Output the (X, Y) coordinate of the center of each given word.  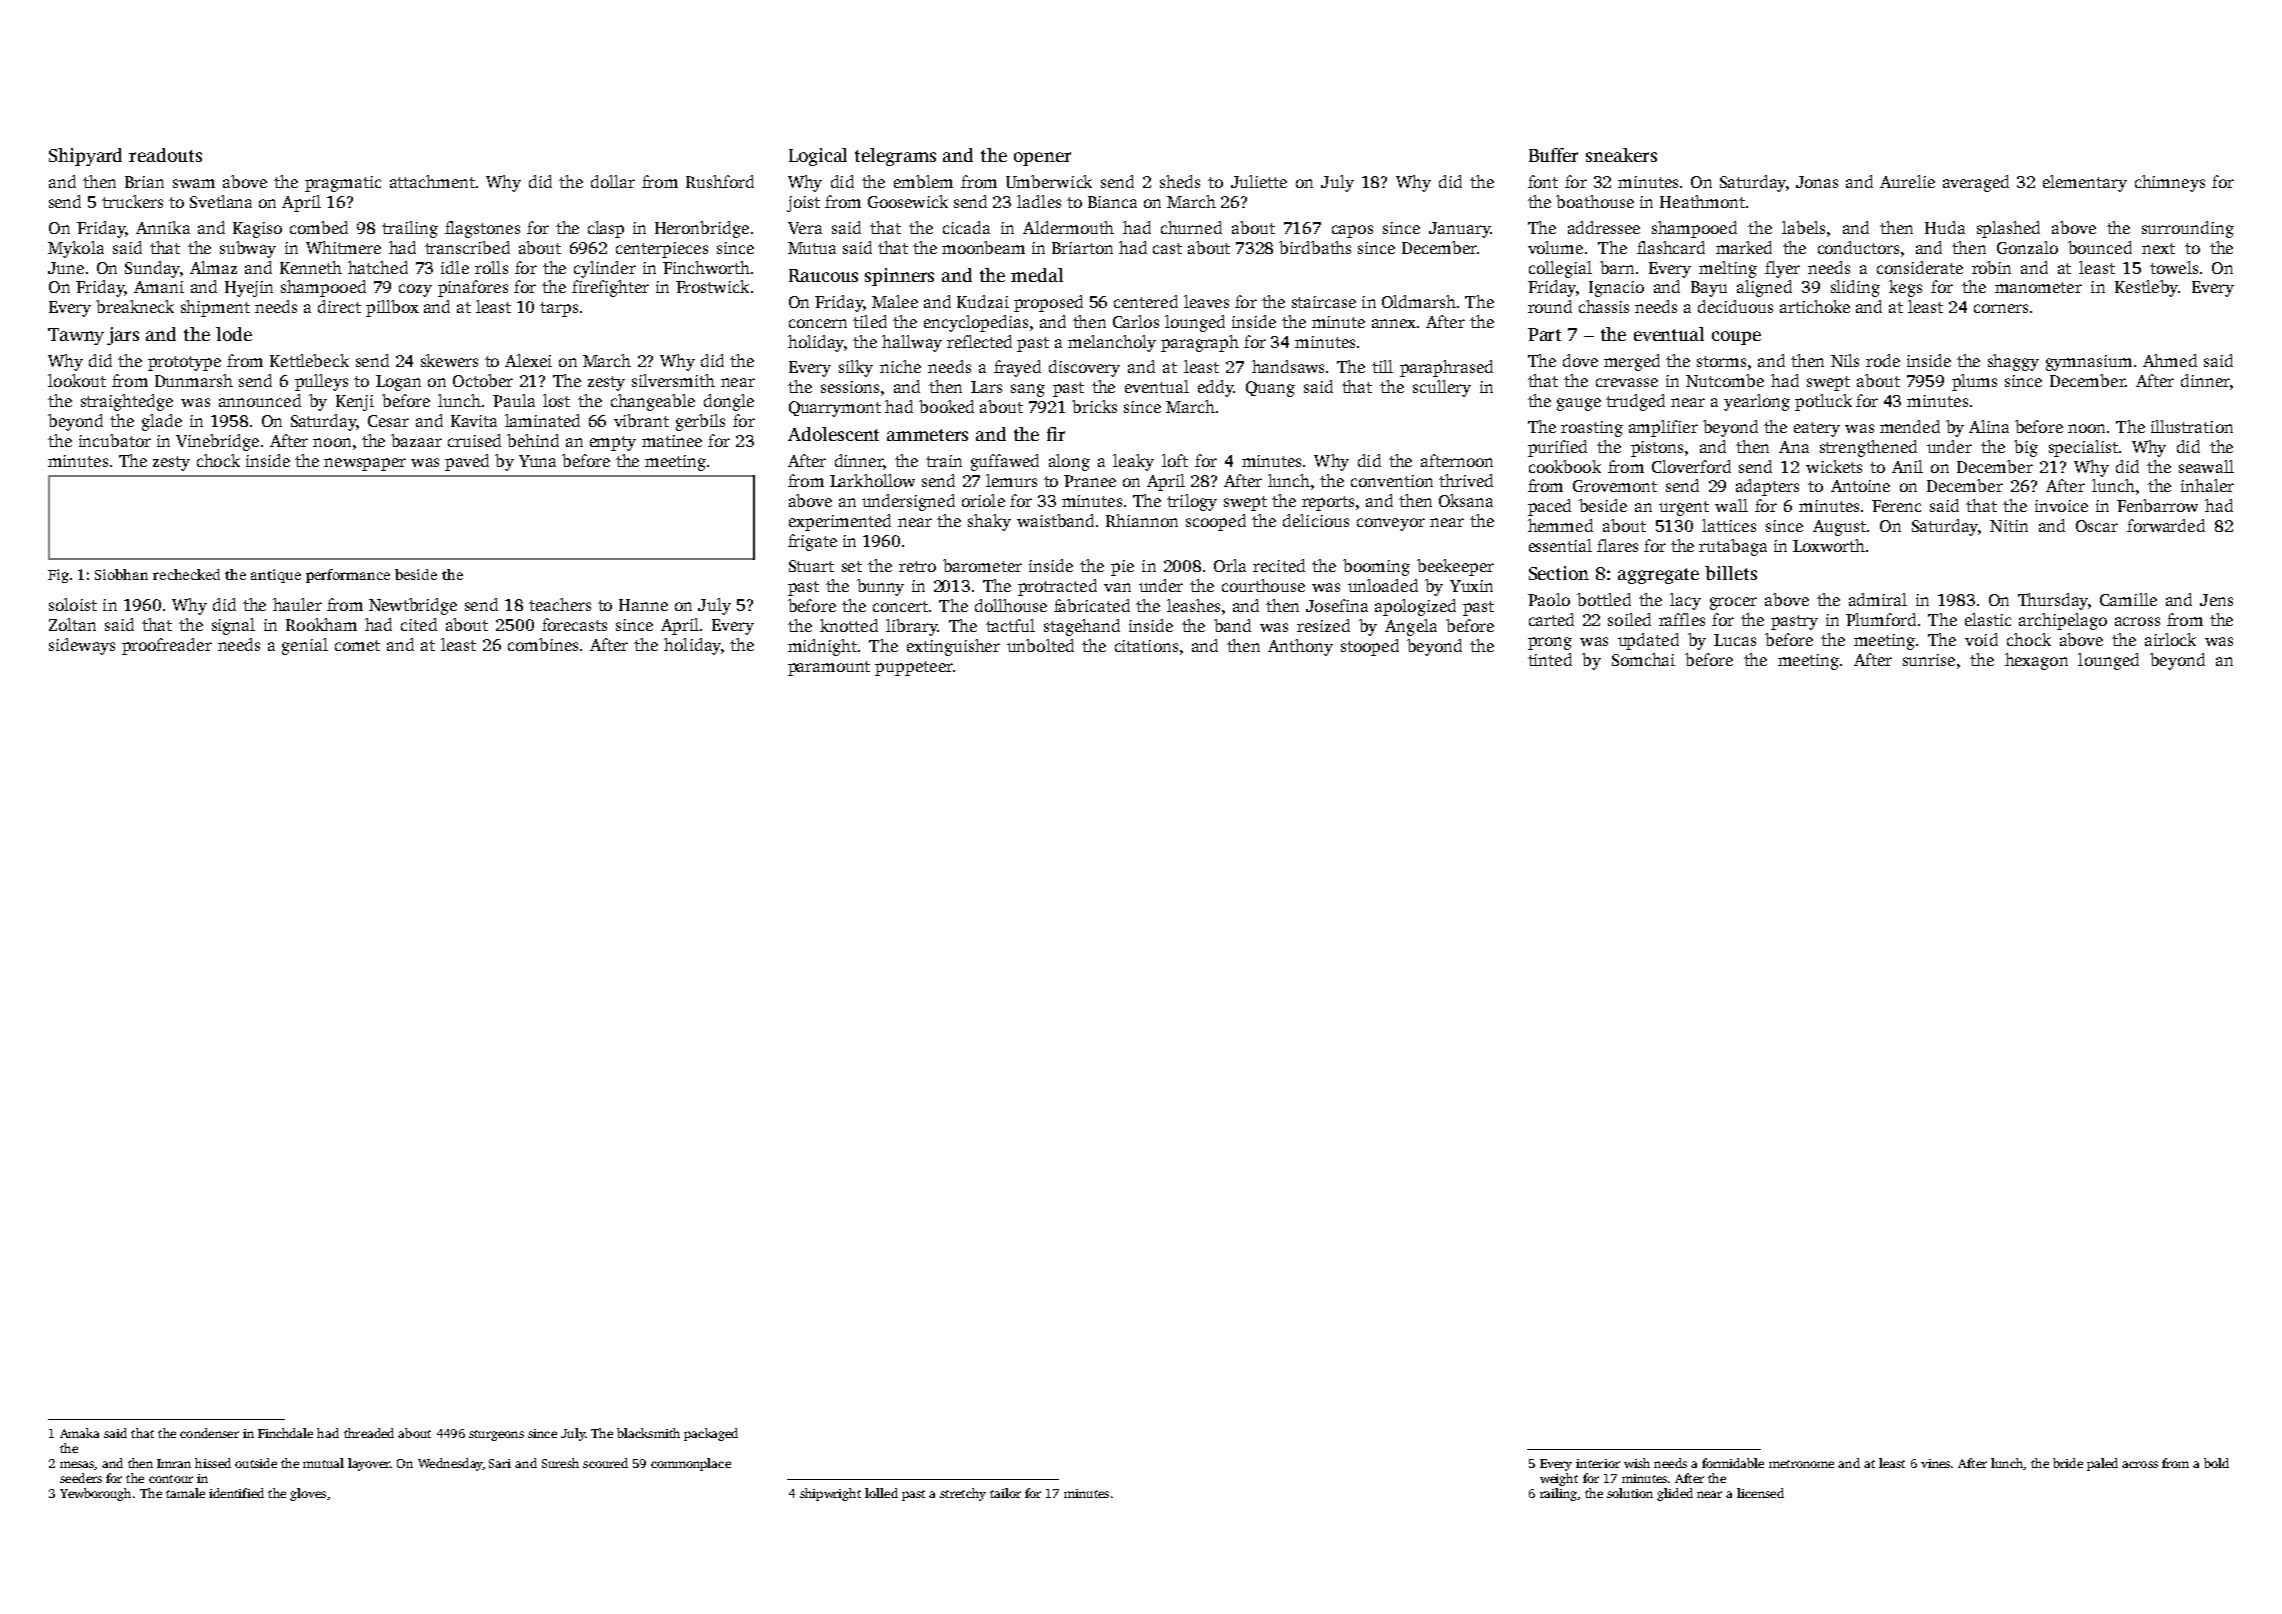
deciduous (1735, 306)
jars (123, 336)
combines (543, 644)
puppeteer (914, 668)
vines (1935, 1463)
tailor (1005, 1493)
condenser (209, 1433)
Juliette (1259, 181)
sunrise (1929, 660)
